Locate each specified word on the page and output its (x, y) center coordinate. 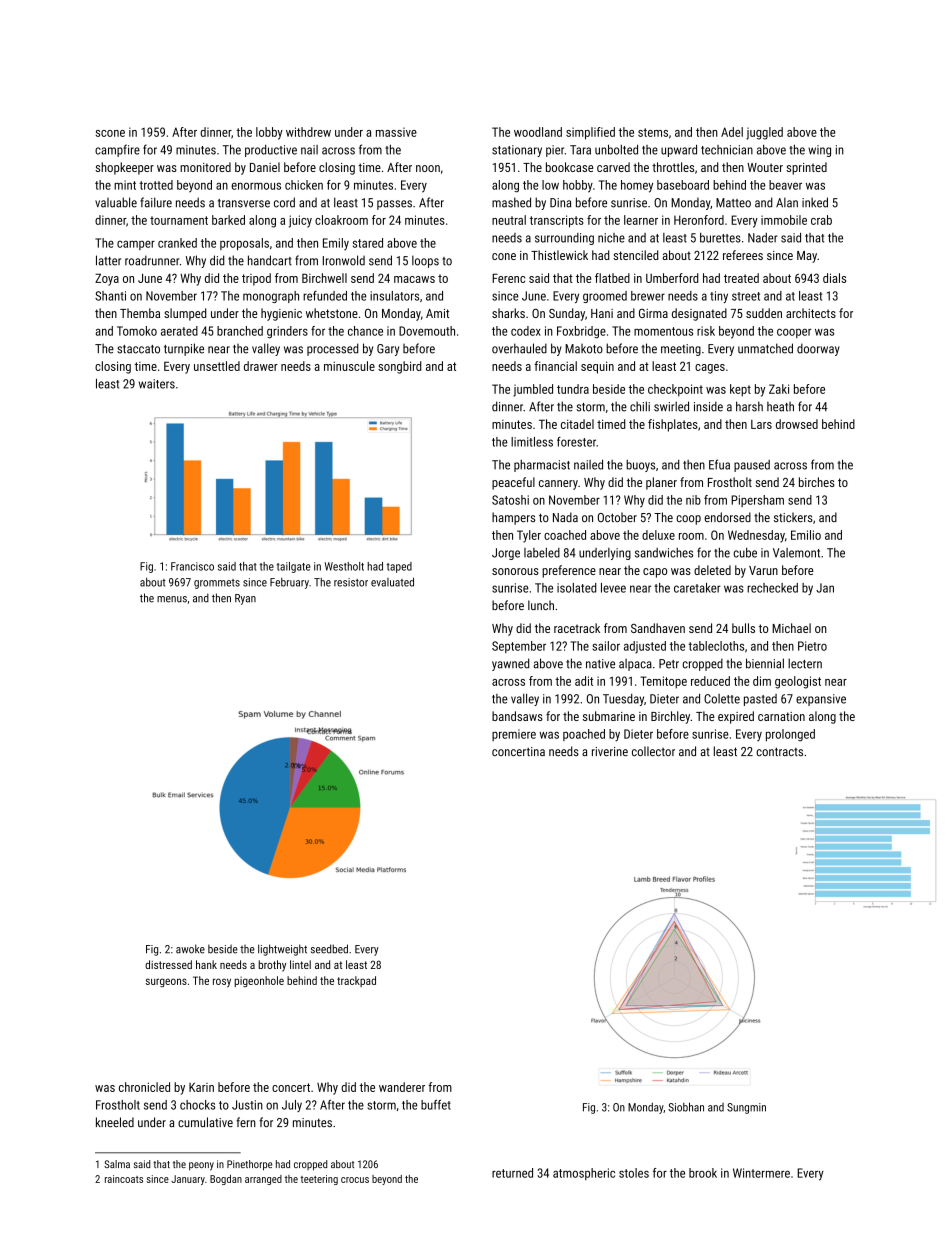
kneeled (115, 1122)
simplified (590, 133)
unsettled (217, 366)
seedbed (329, 949)
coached (565, 535)
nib (693, 500)
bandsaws (517, 716)
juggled (764, 133)
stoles (634, 1173)
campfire (117, 150)
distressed (168, 964)
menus (172, 599)
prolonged (790, 735)
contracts (779, 751)
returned (512, 1173)
